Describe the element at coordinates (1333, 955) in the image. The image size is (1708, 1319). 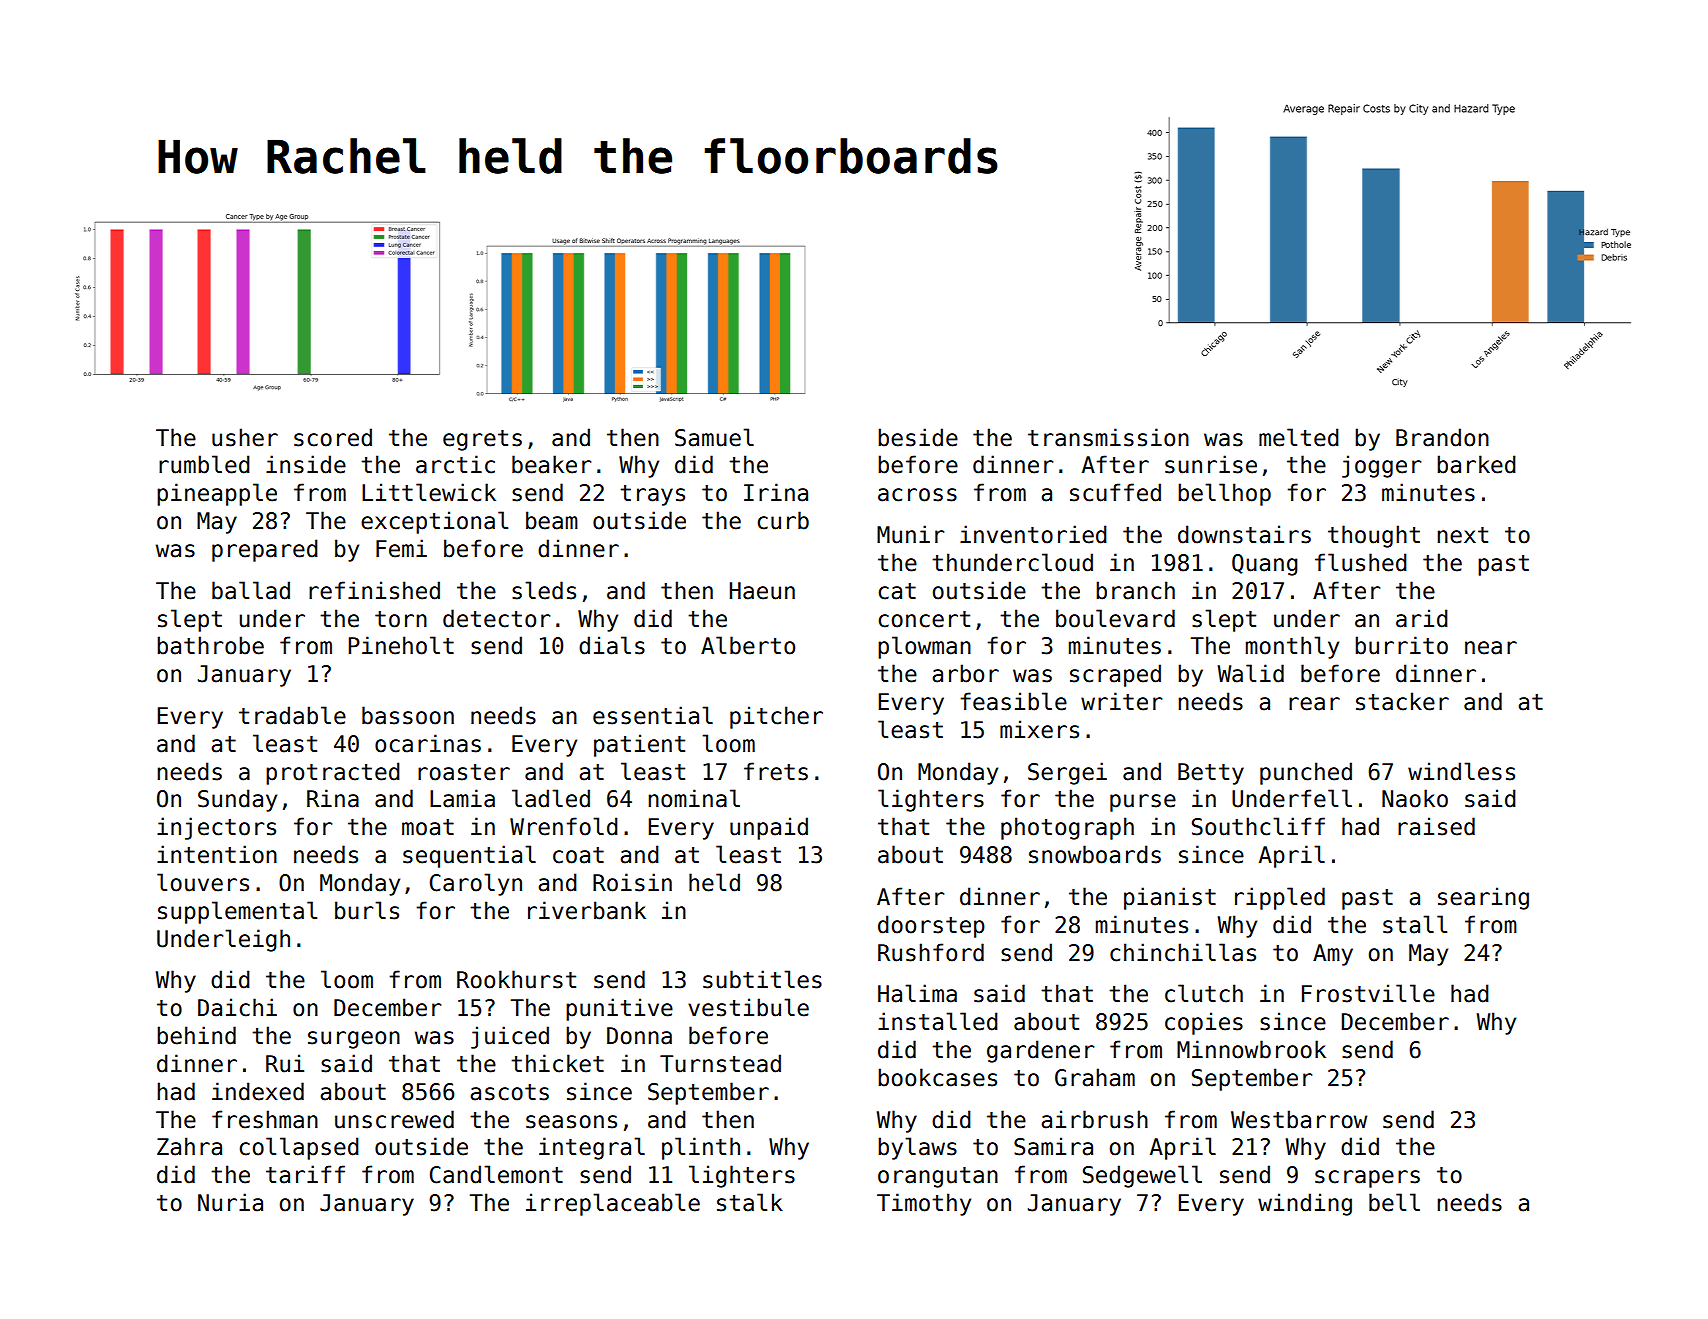
I see `Amy` at that location.
